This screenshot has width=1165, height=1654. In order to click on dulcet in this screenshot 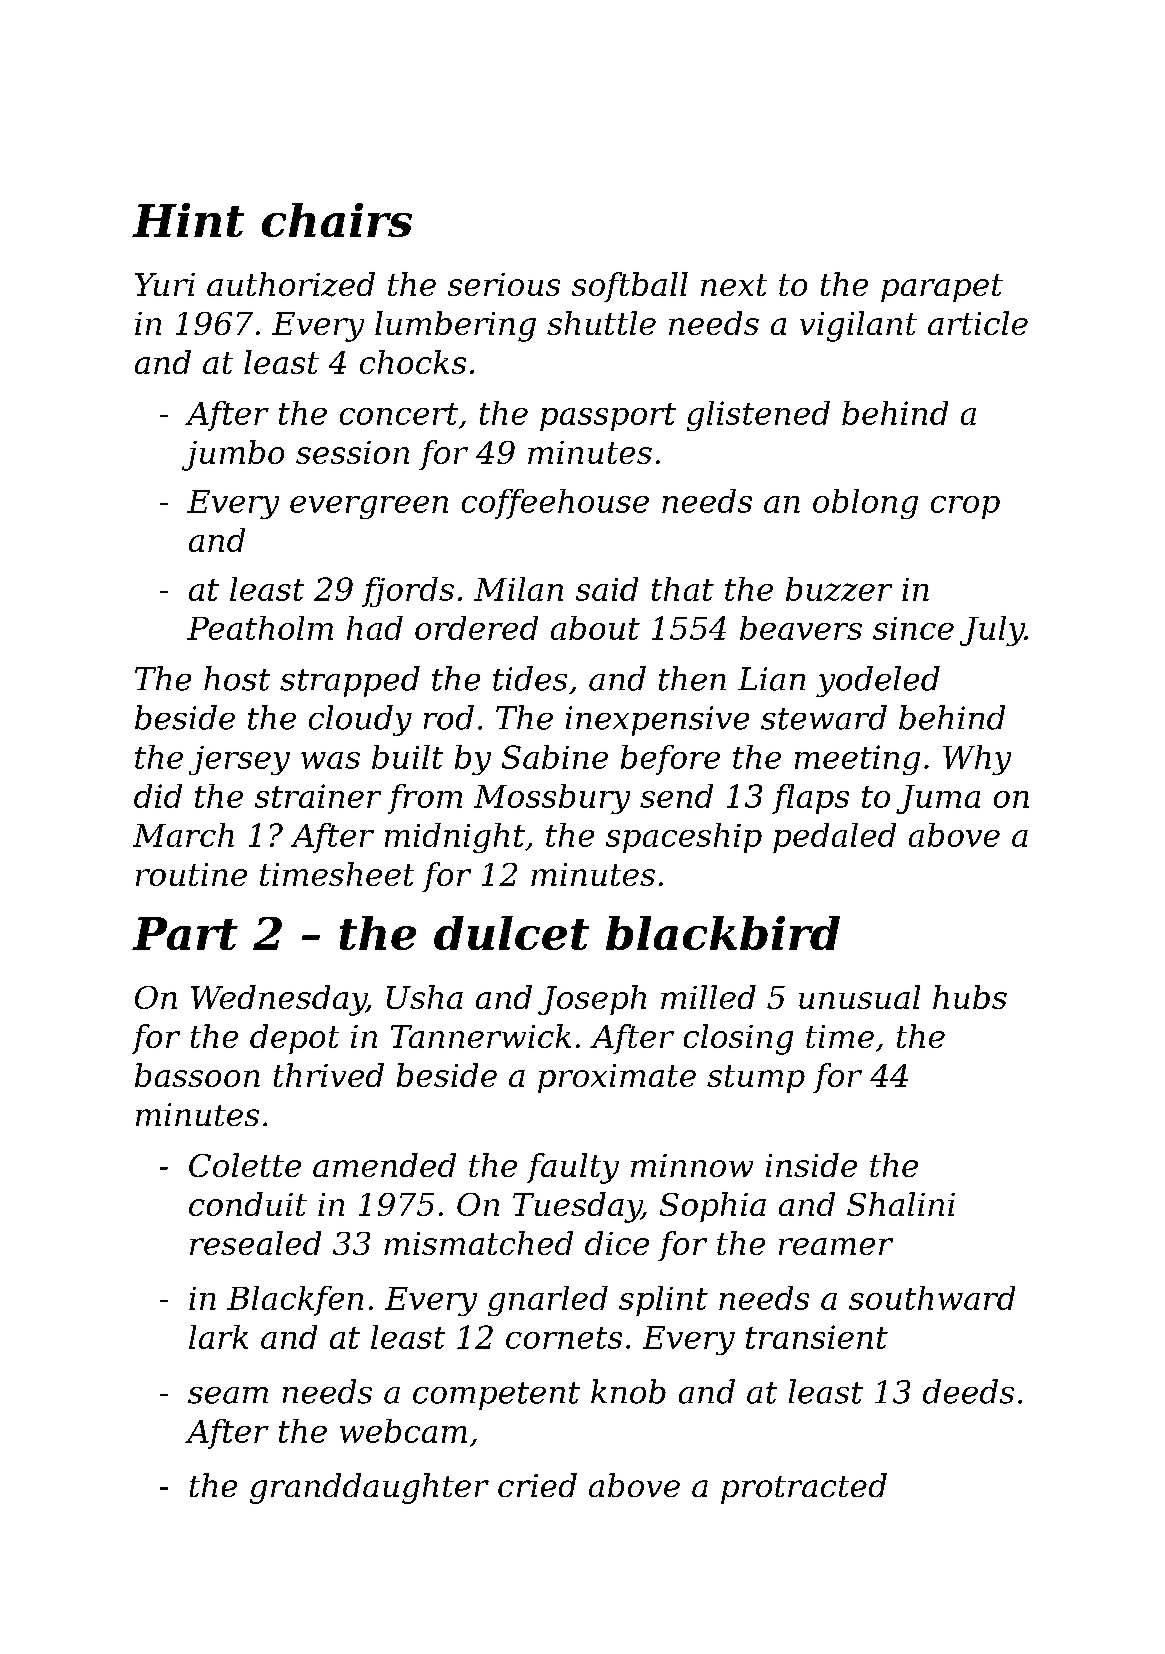, I will do `click(511, 933)`.
